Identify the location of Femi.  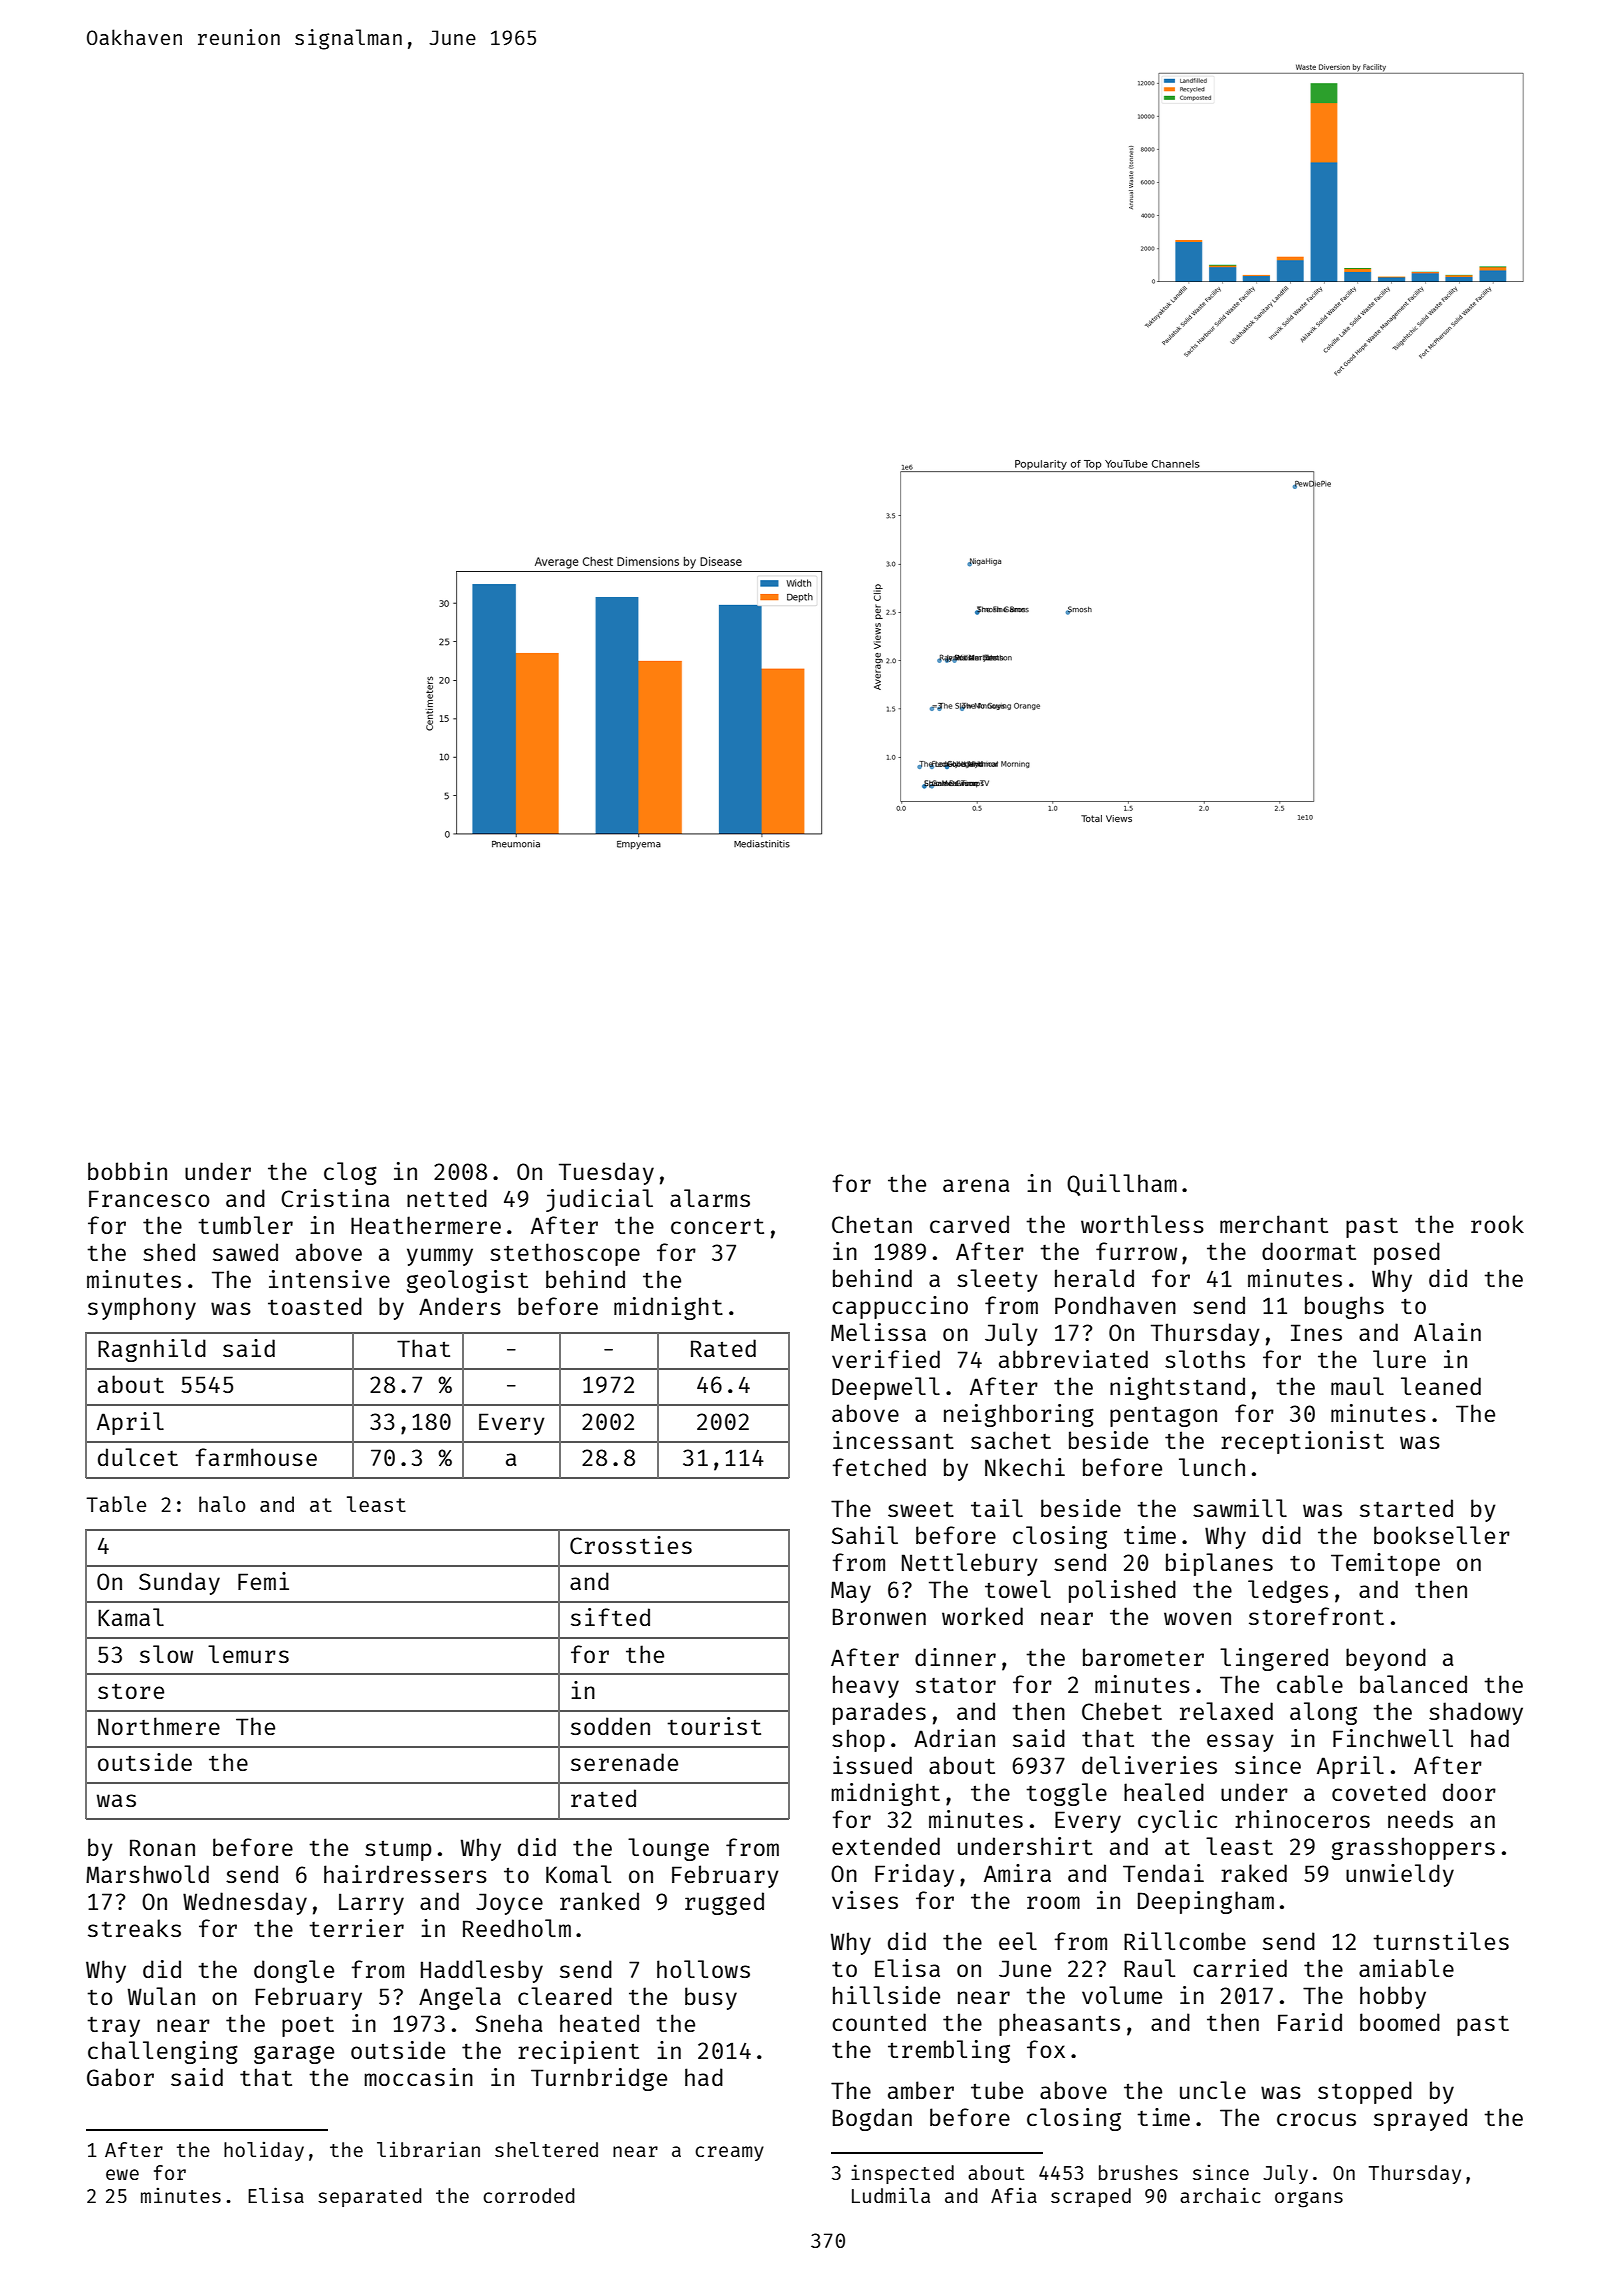
(263, 1581).
